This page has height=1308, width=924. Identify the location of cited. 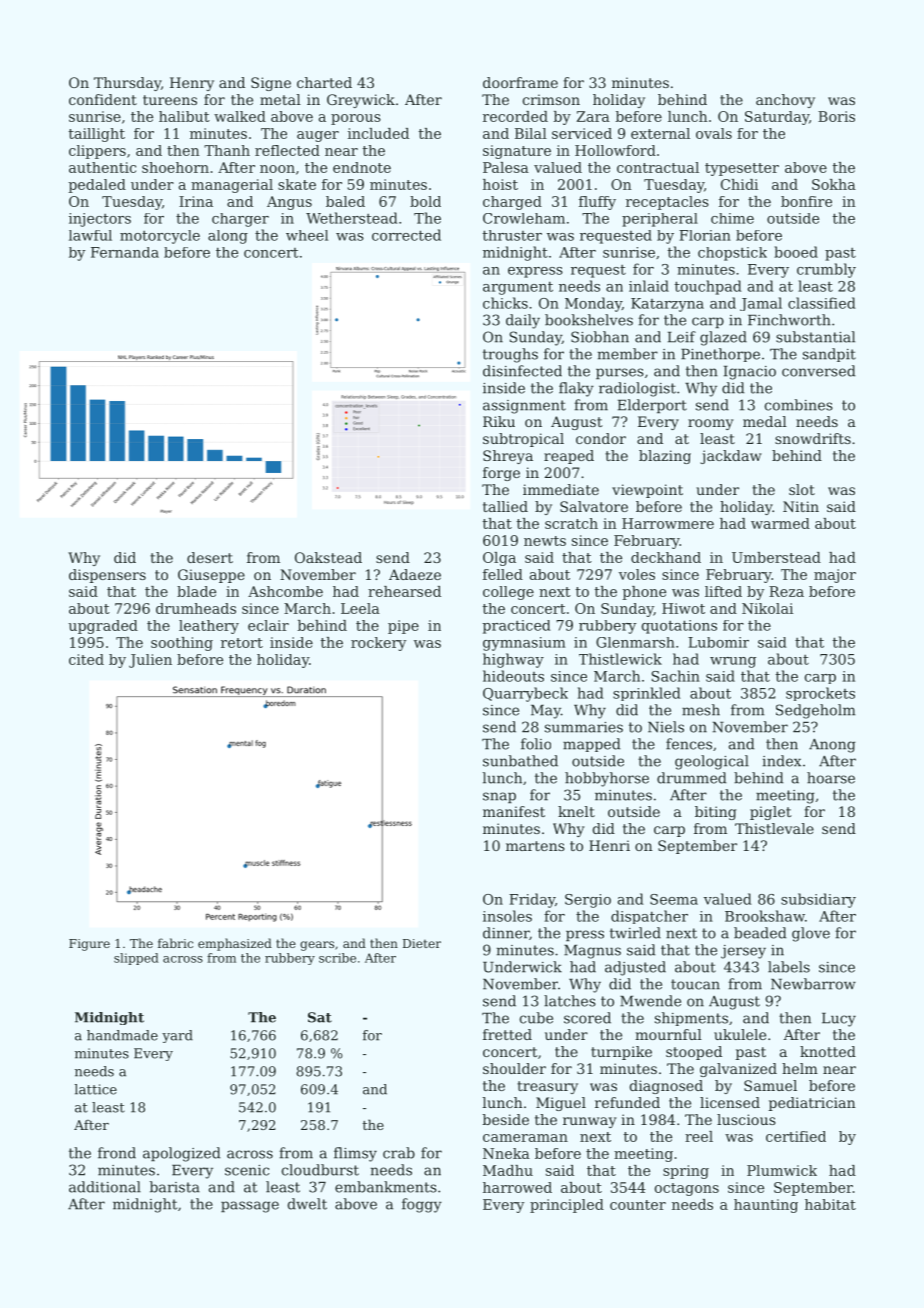
(86, 659).
